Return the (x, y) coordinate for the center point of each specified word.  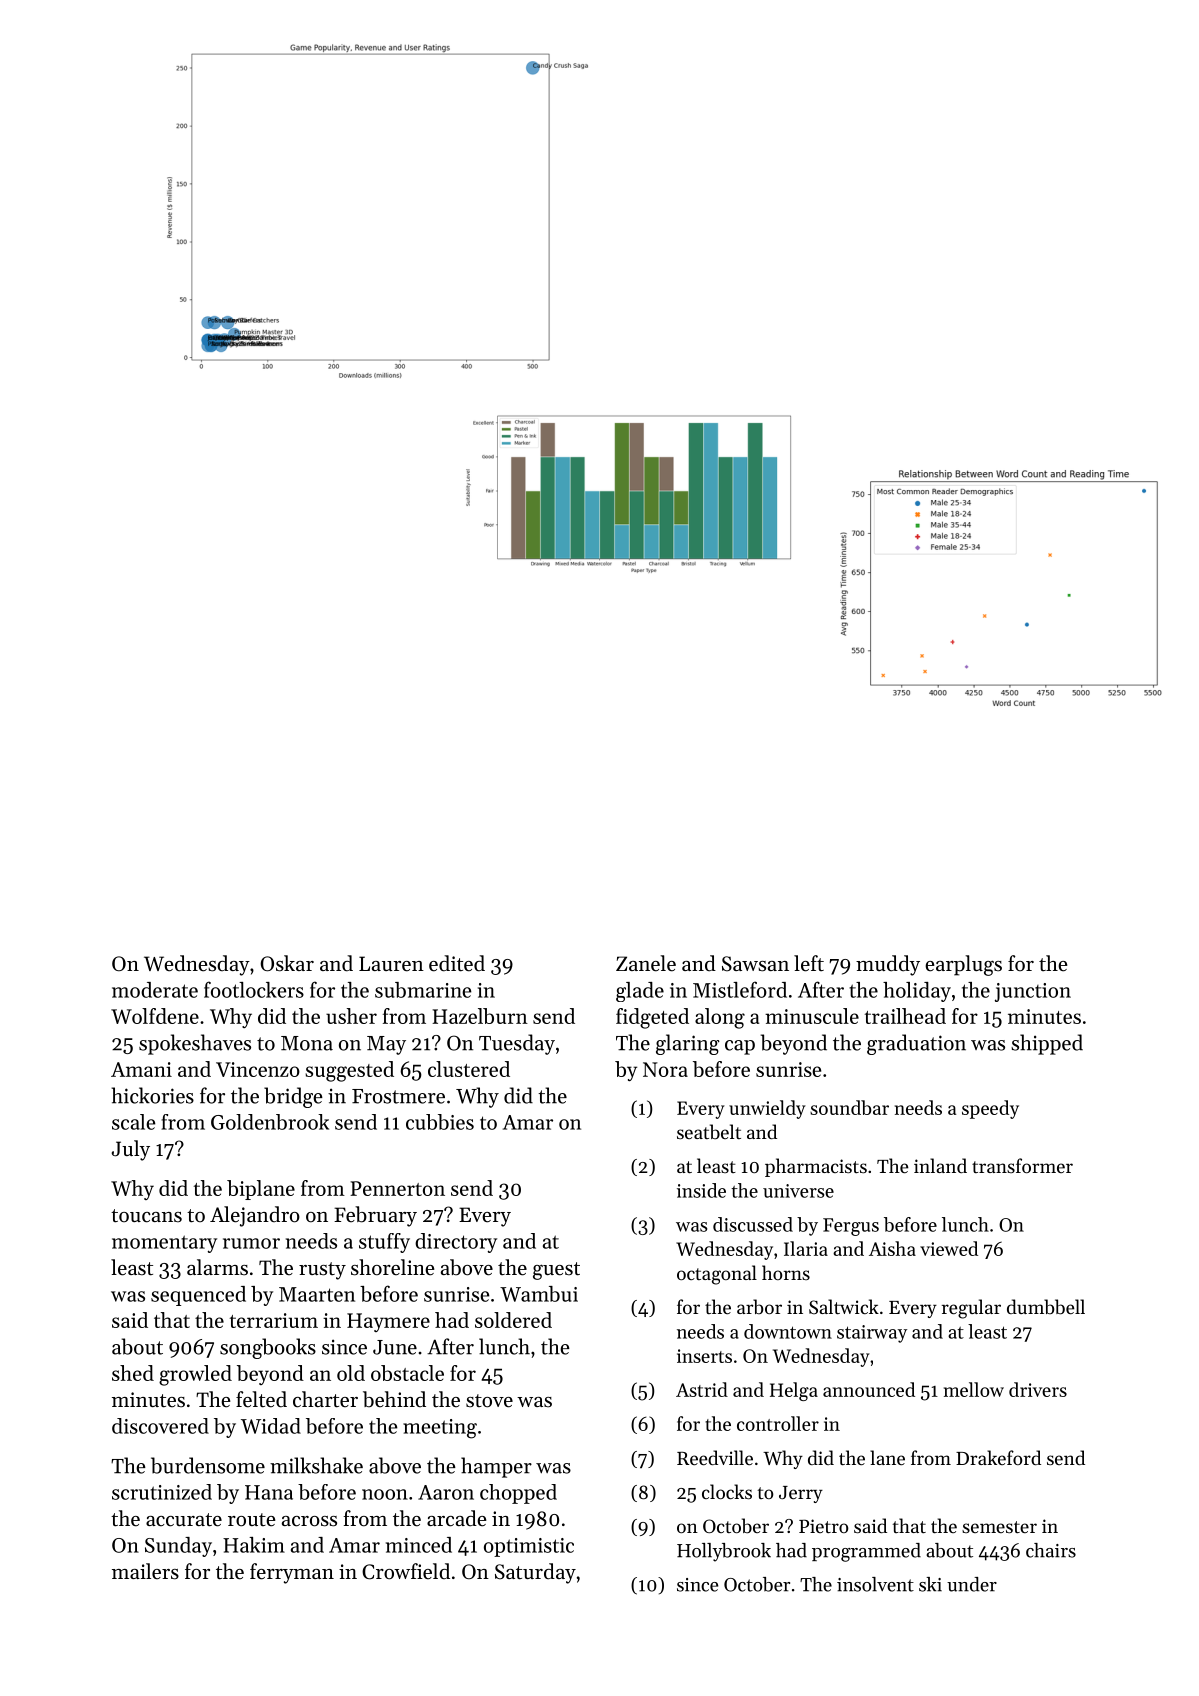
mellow (974, 1389)
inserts (704, 1356)
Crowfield (406, 1571)
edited (457, 963)
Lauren (391, 964)
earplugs (963, 965)
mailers (145, 1571)
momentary (164, 1244)
